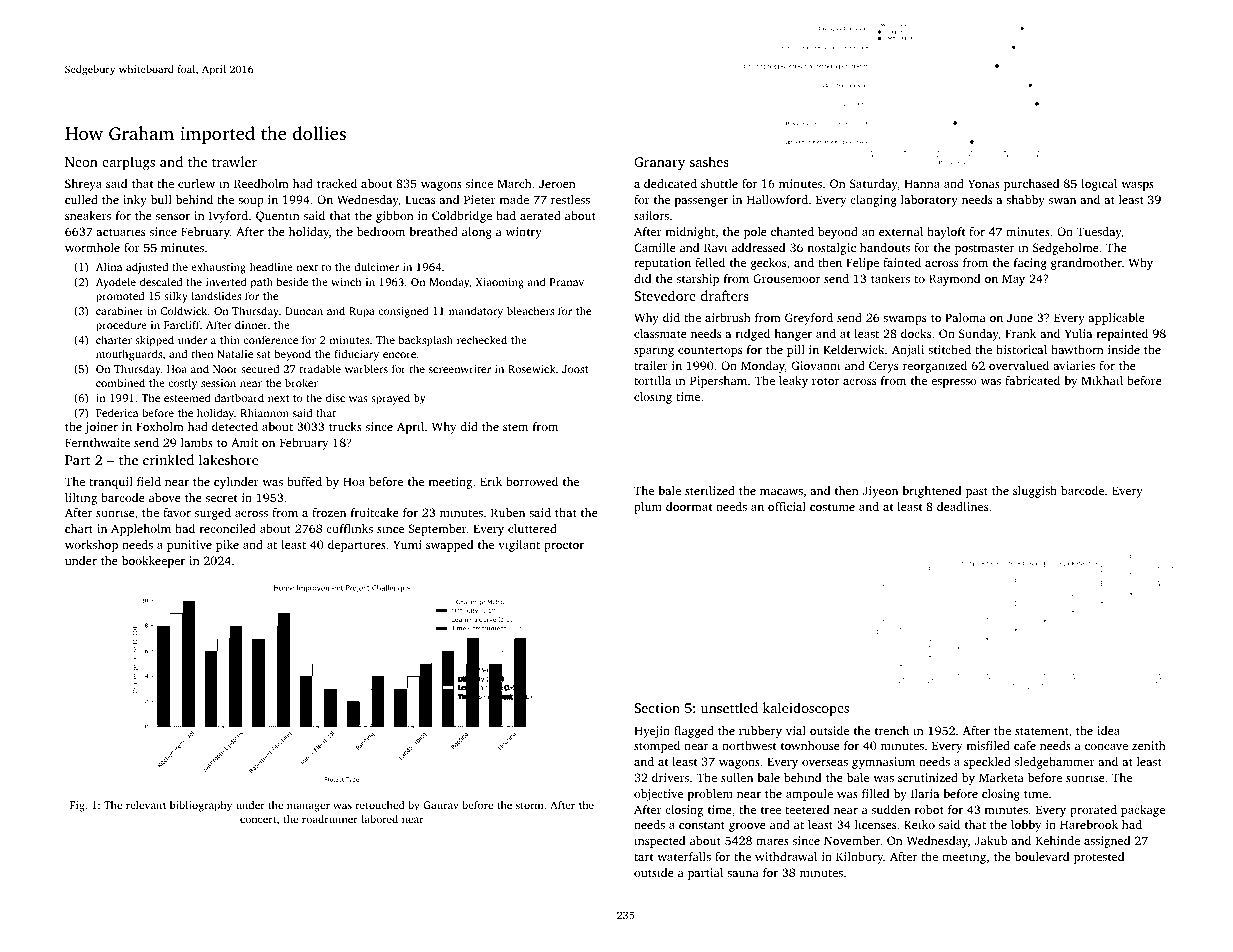 This image has width=1233, height=952. What do you see at coordinates (235, 426) in the image?
I see `detected` at bounding box center [235, 426].
